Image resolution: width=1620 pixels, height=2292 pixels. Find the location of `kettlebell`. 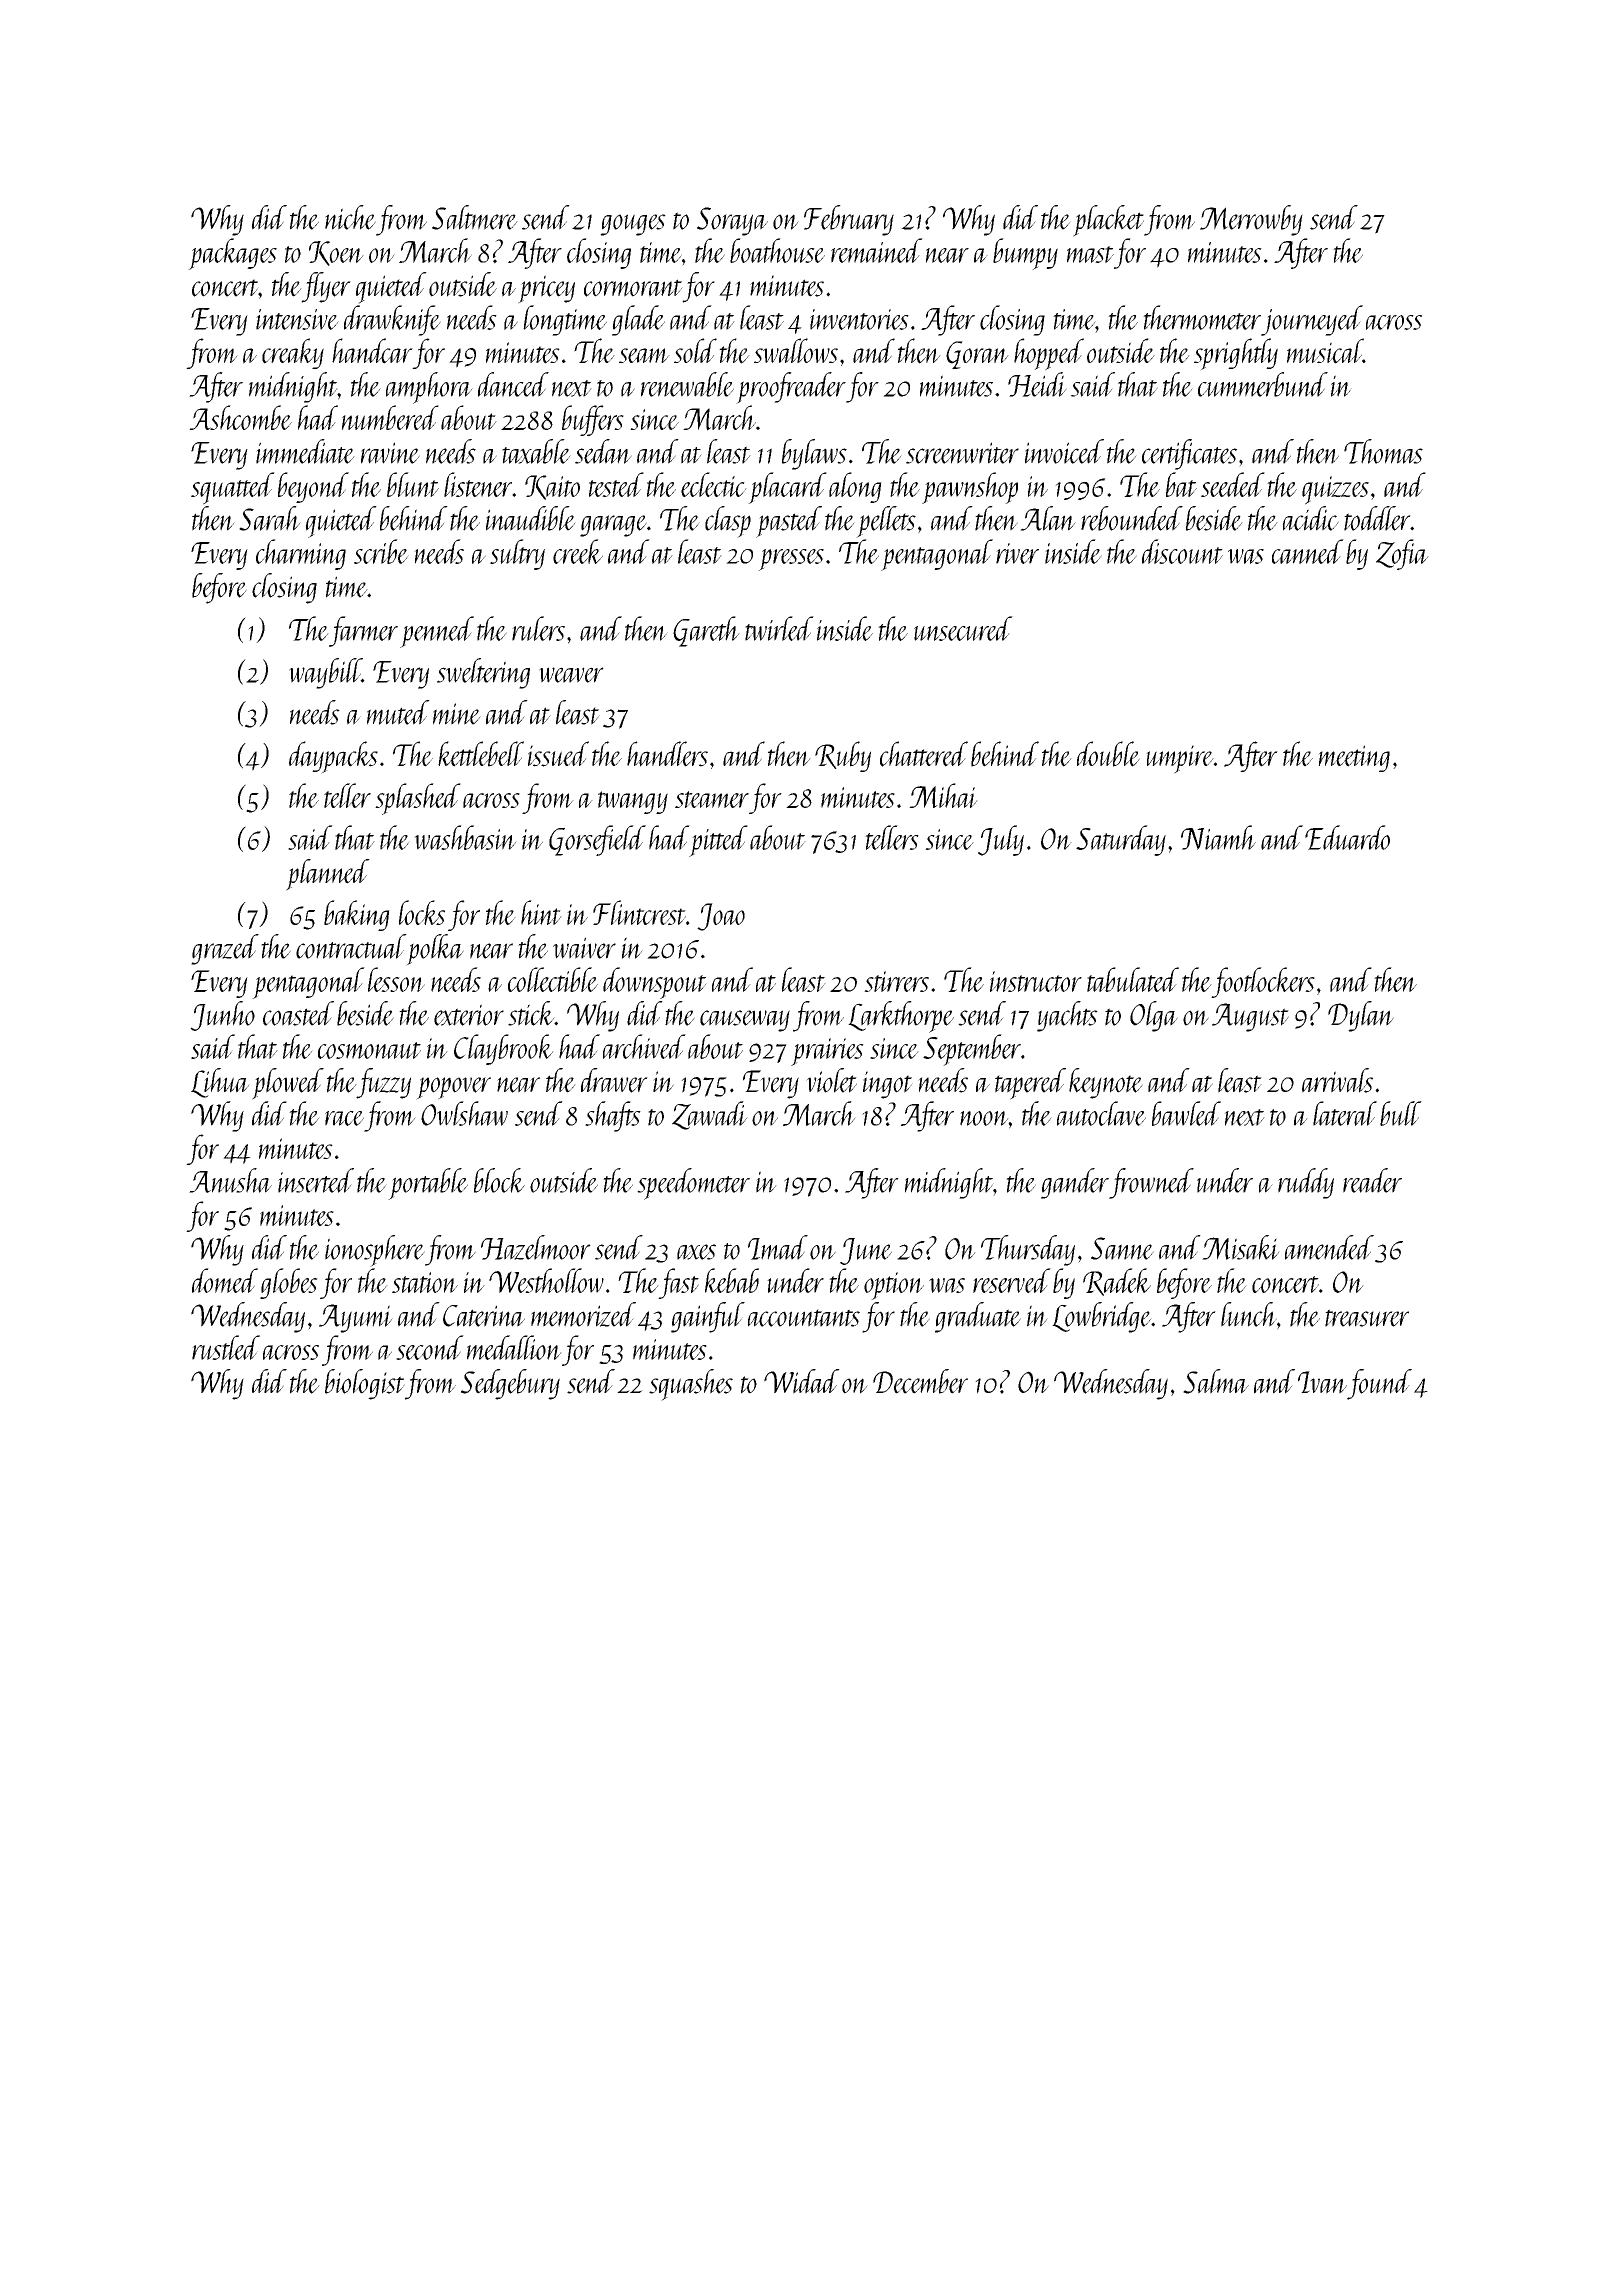

kettlebell is located at coordinates (481, 754).
